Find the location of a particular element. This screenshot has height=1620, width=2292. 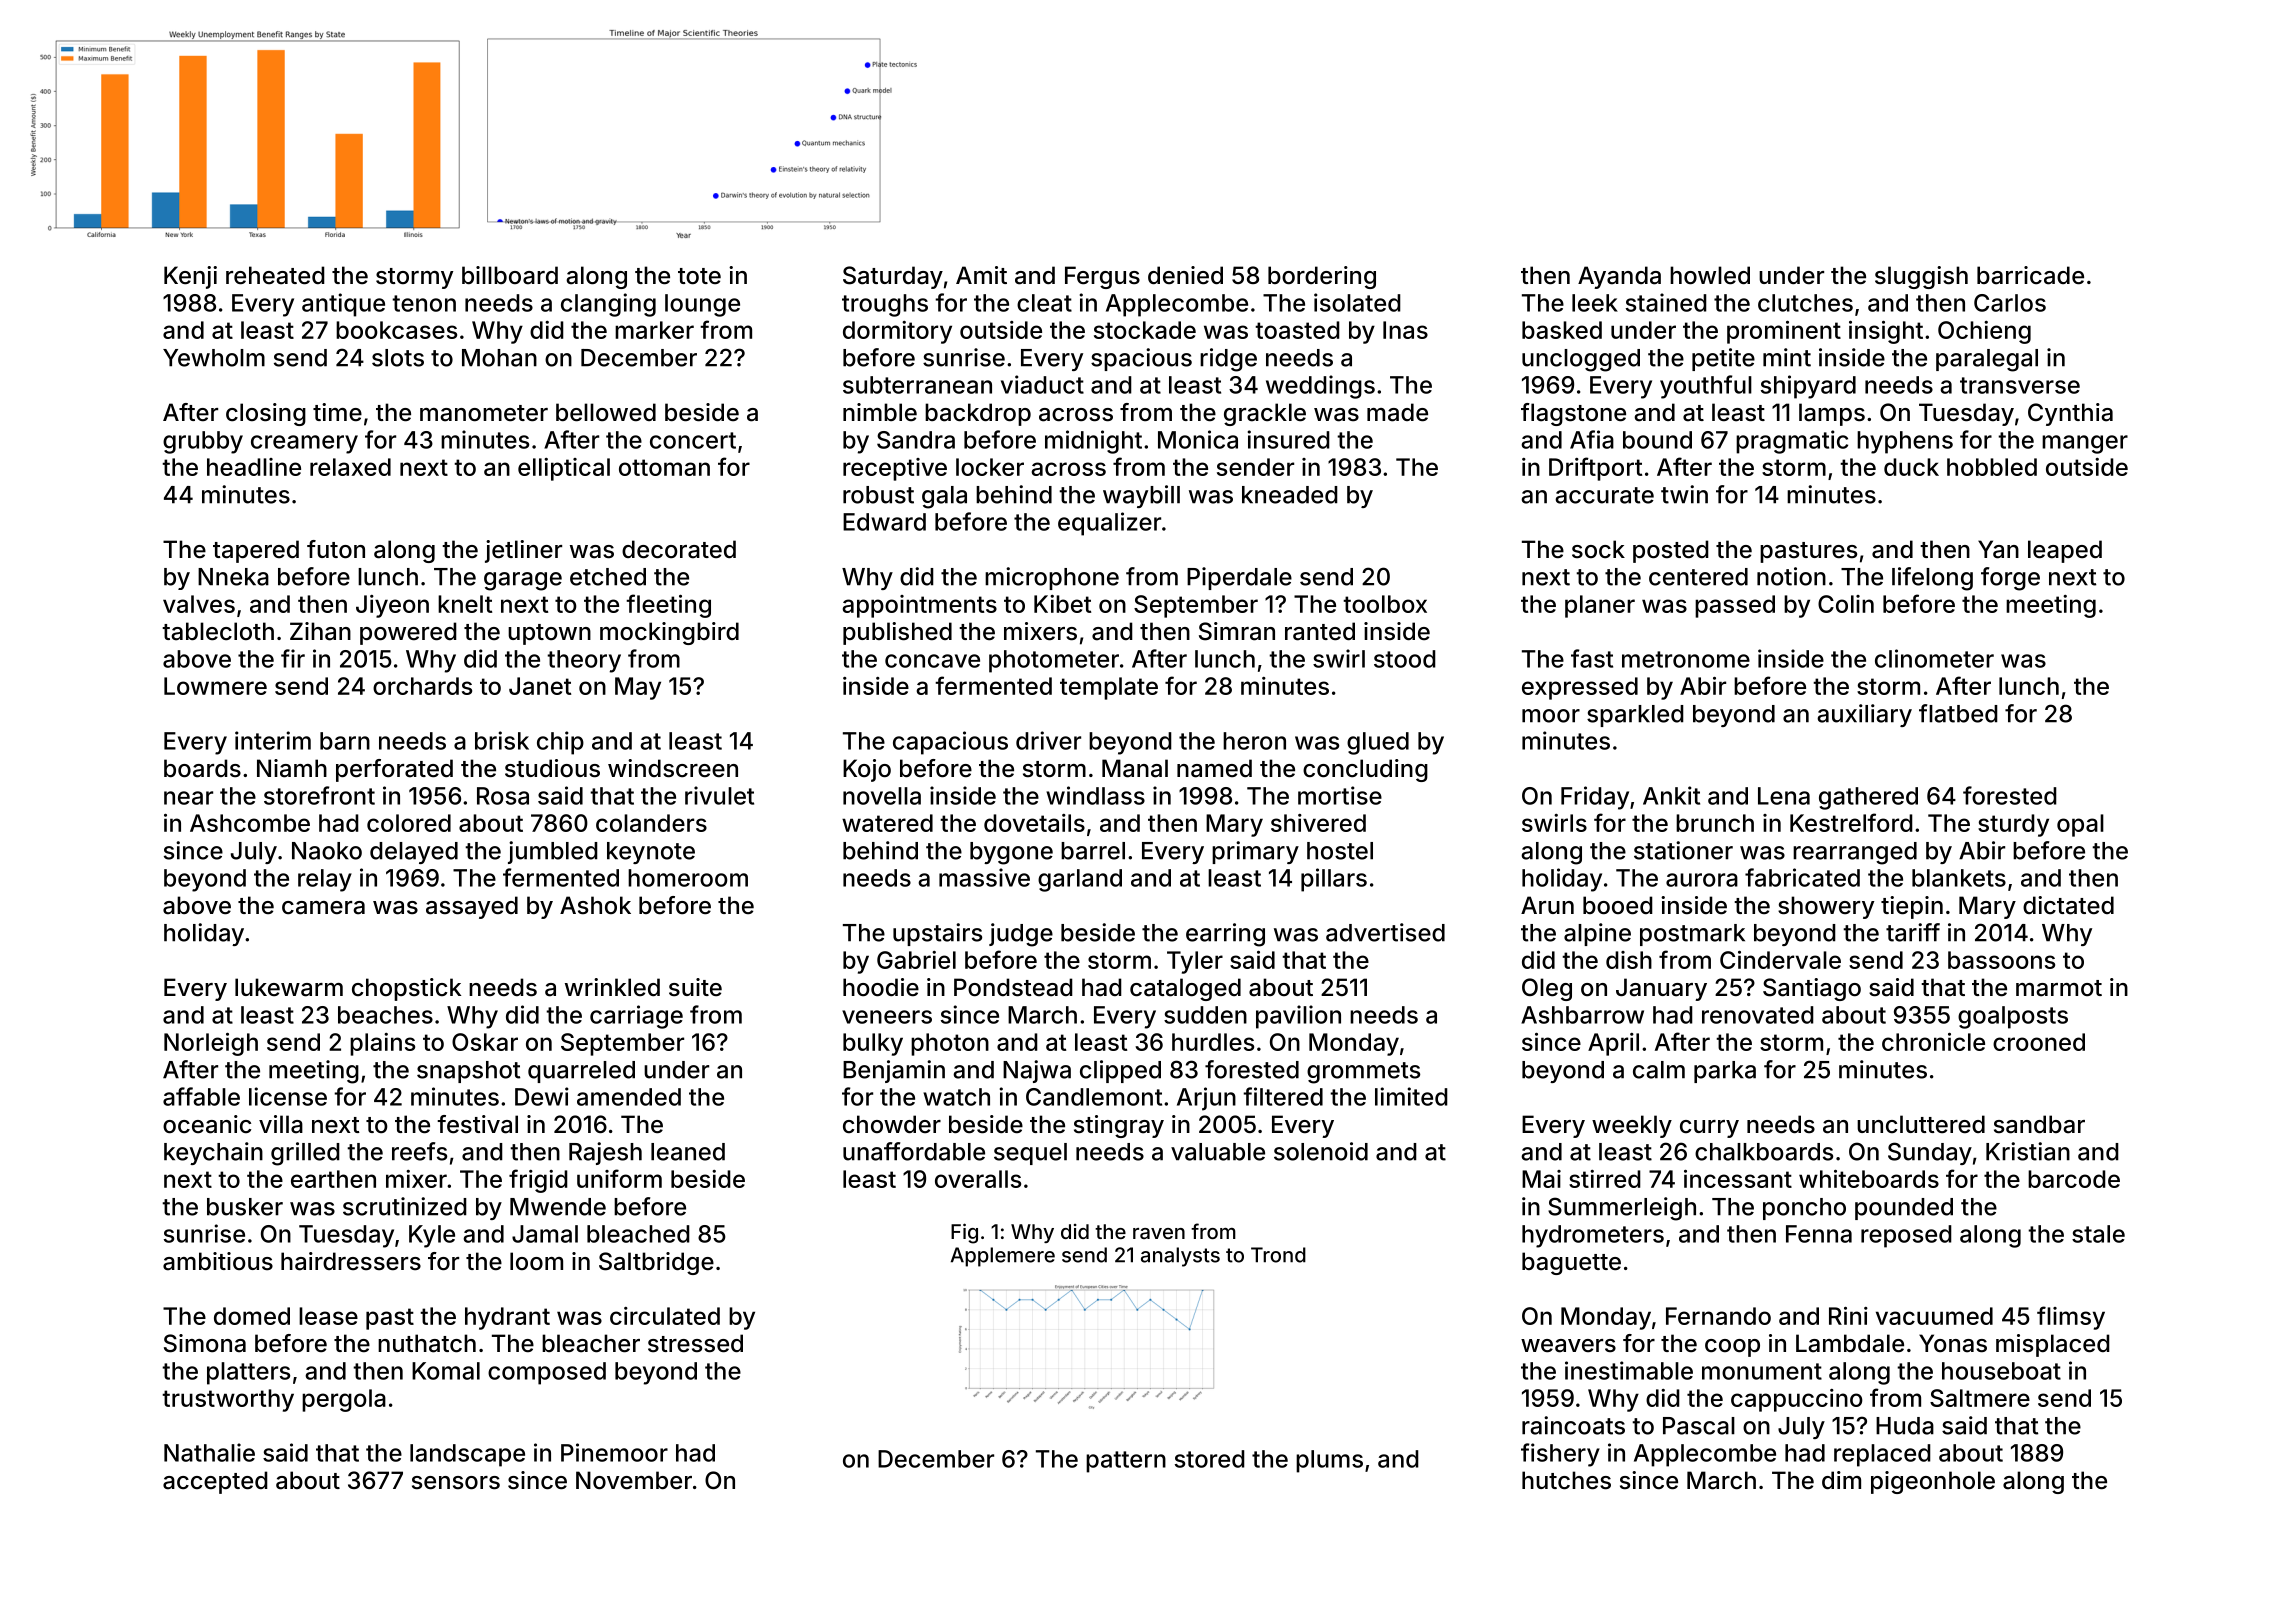

domed is located at coordinates (252, 1316).
